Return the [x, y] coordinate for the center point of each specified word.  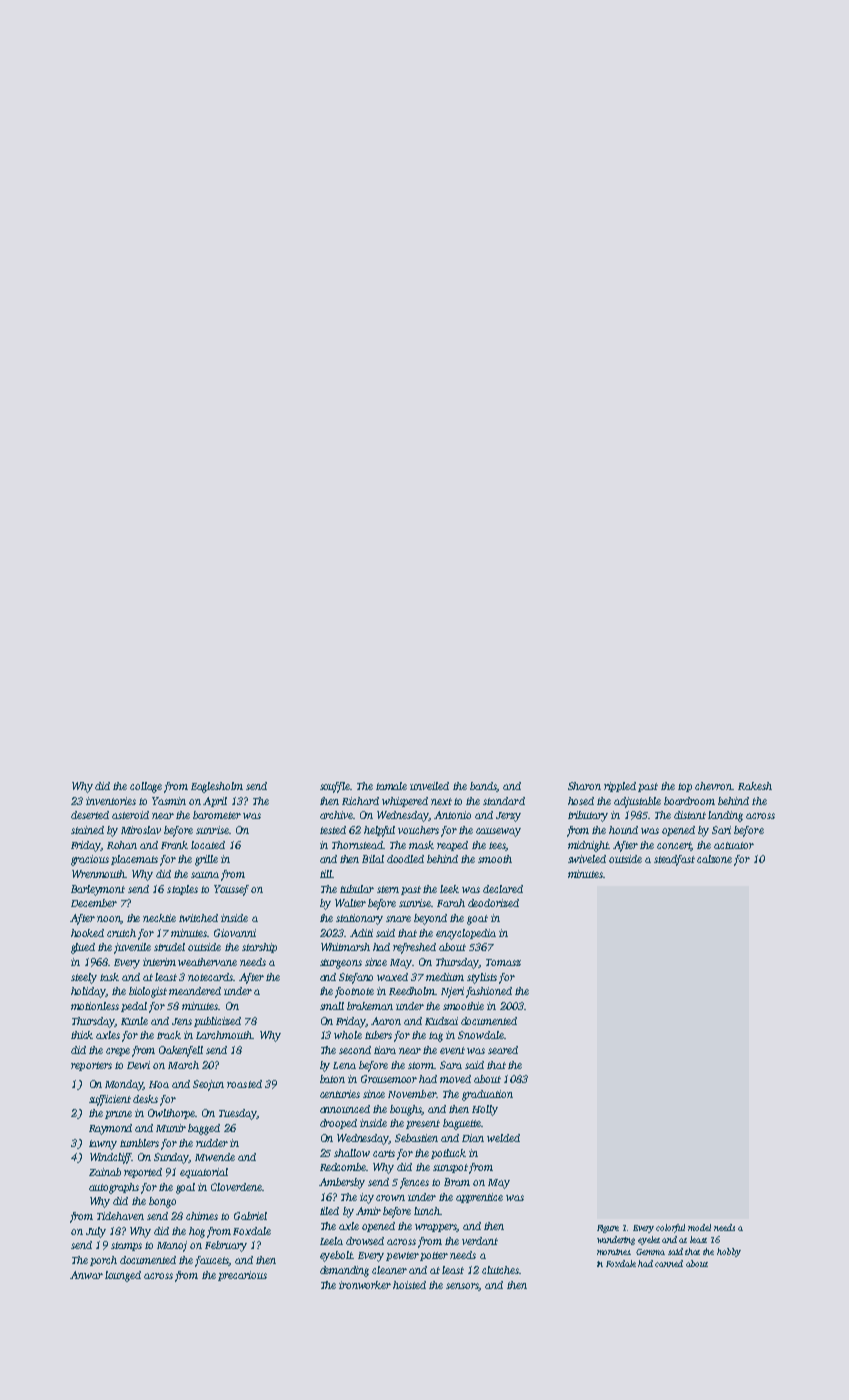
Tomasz [503, 962]
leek [449, 889]
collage [146, 787]
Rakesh [755, 786]
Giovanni [235, 933]
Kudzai [441, 1021]
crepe [118, 1052]
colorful [670, 1228]
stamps [126, 1246]
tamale [391, 786]
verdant [480, 1241]
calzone [714, 859]
